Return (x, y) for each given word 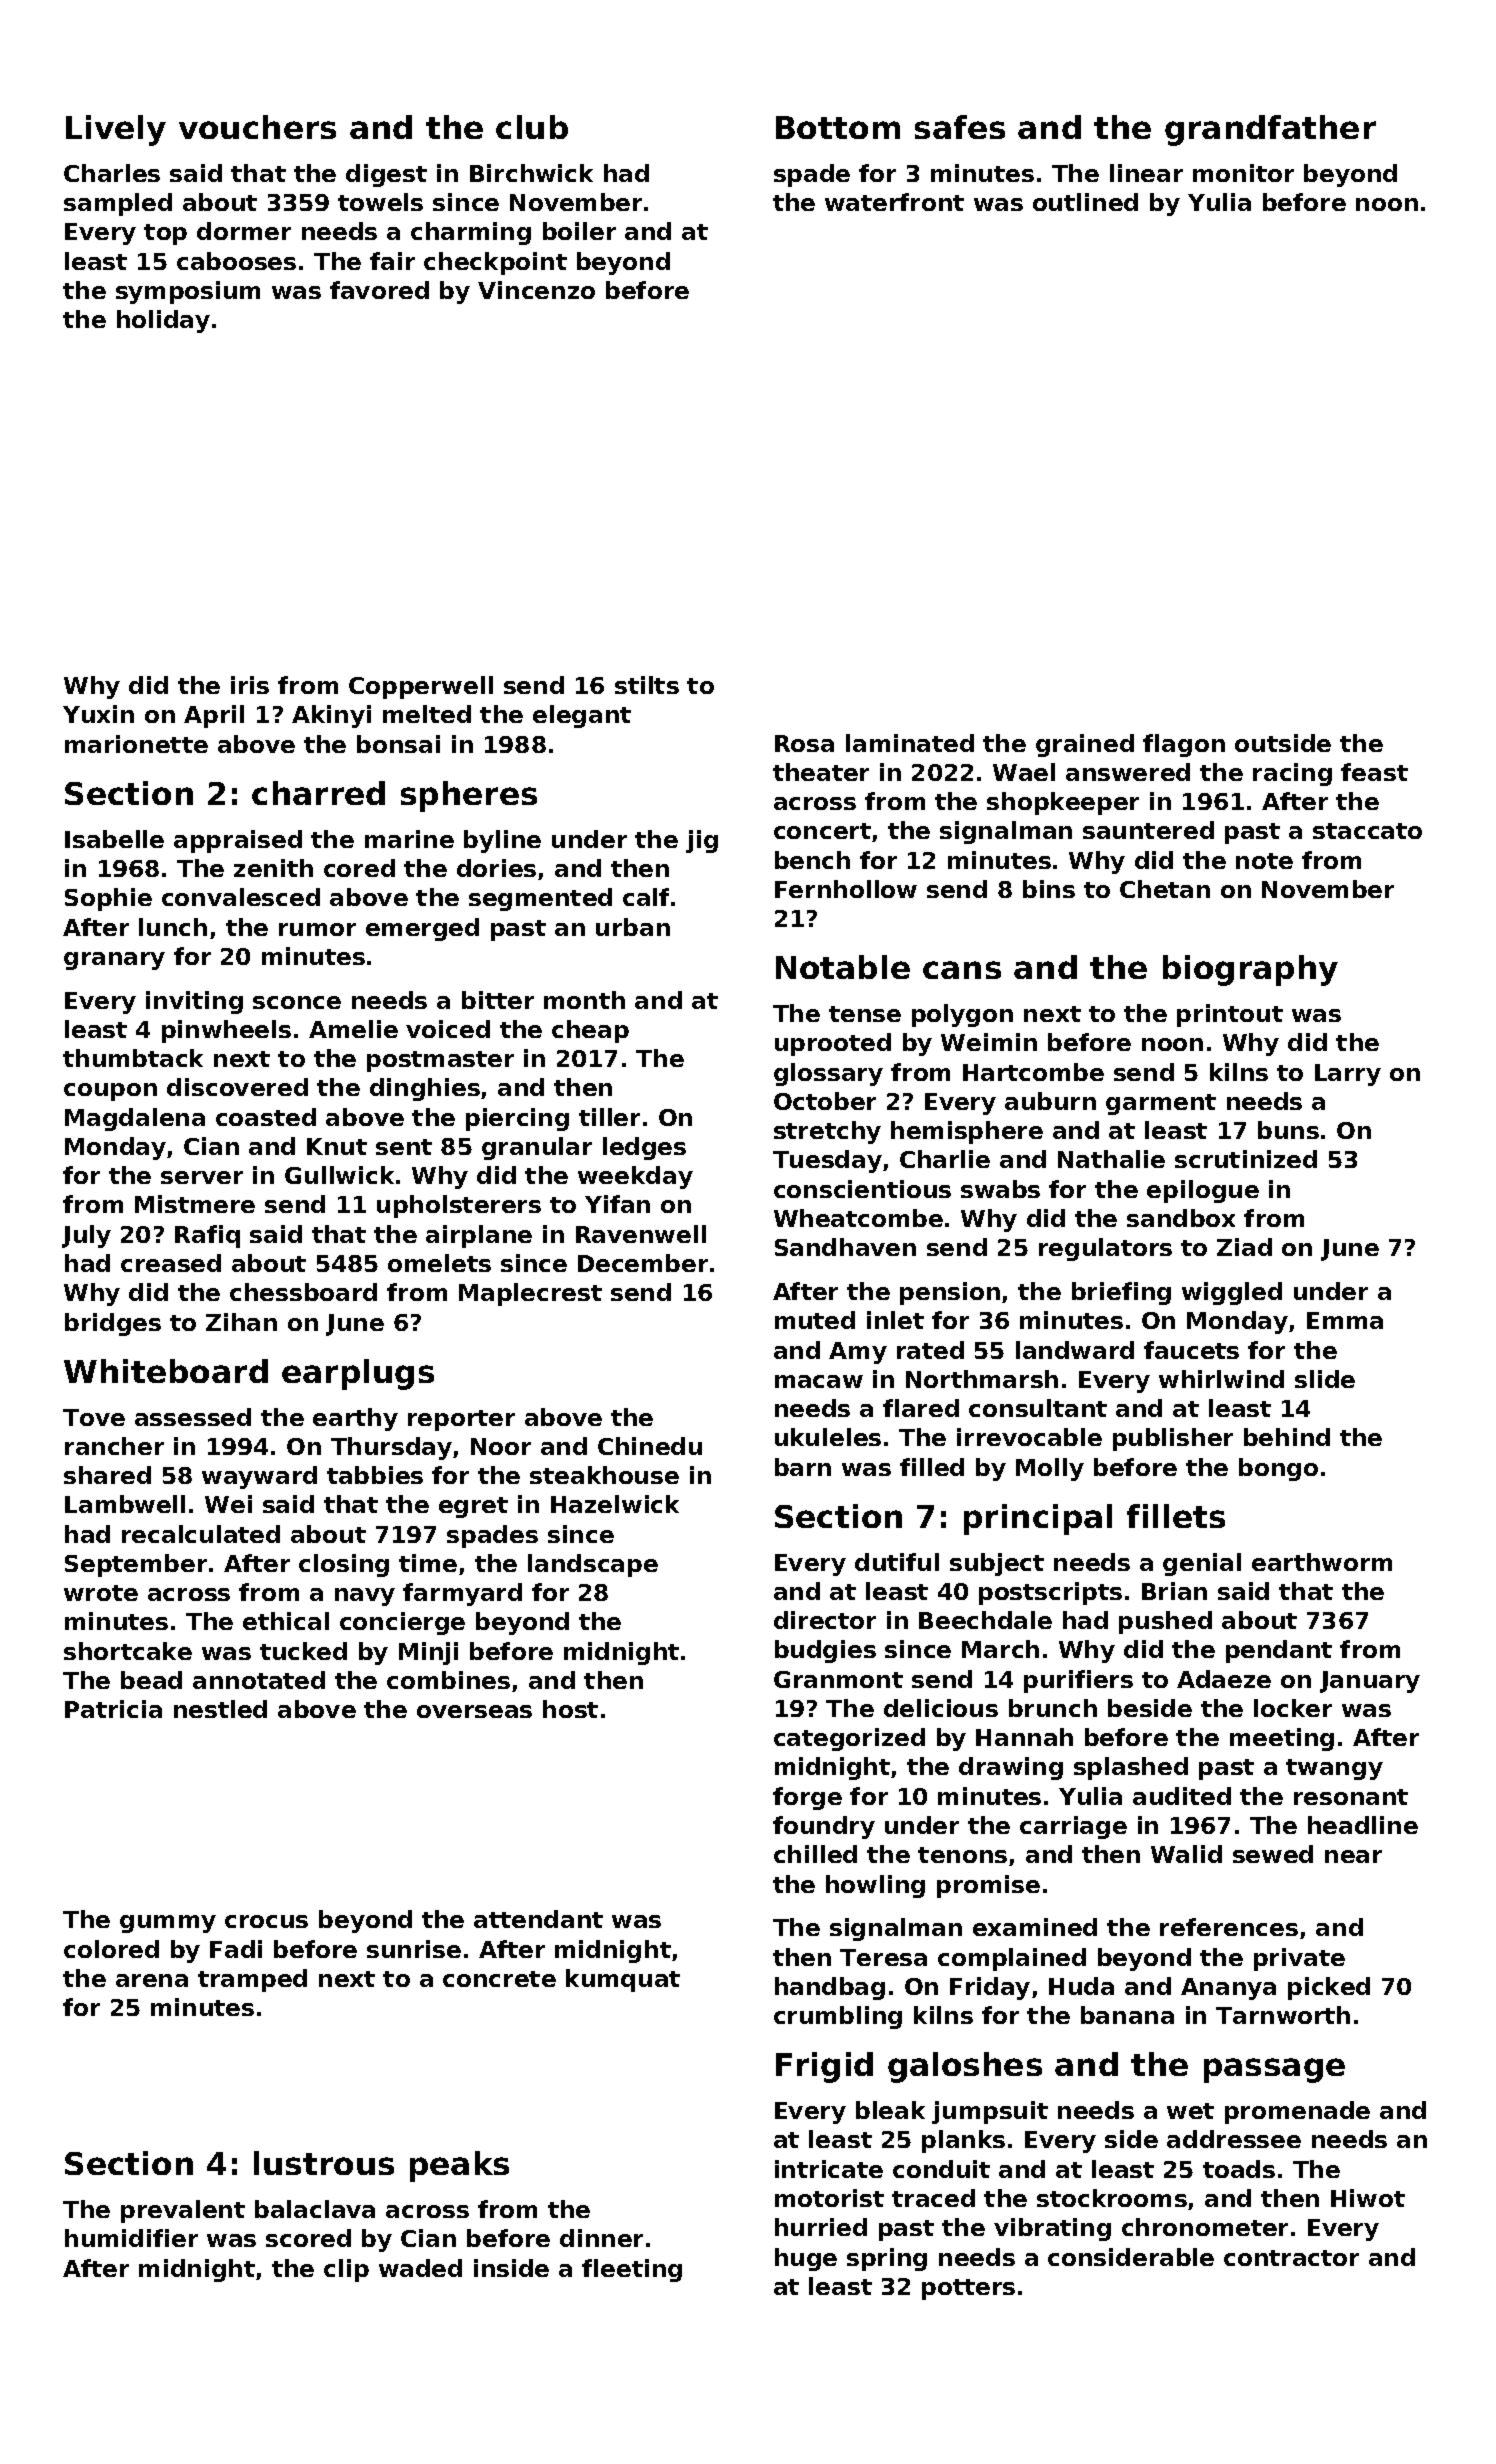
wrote (101, 1593)
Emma (1345, 1320)
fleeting (632, 2270)
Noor (501, 1446)
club (532, 127)
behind (1287, 1437)
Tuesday (827, 1161)
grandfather (1270, 130)
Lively (116, 130)
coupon (110, 1092)
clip (346, 2270)
